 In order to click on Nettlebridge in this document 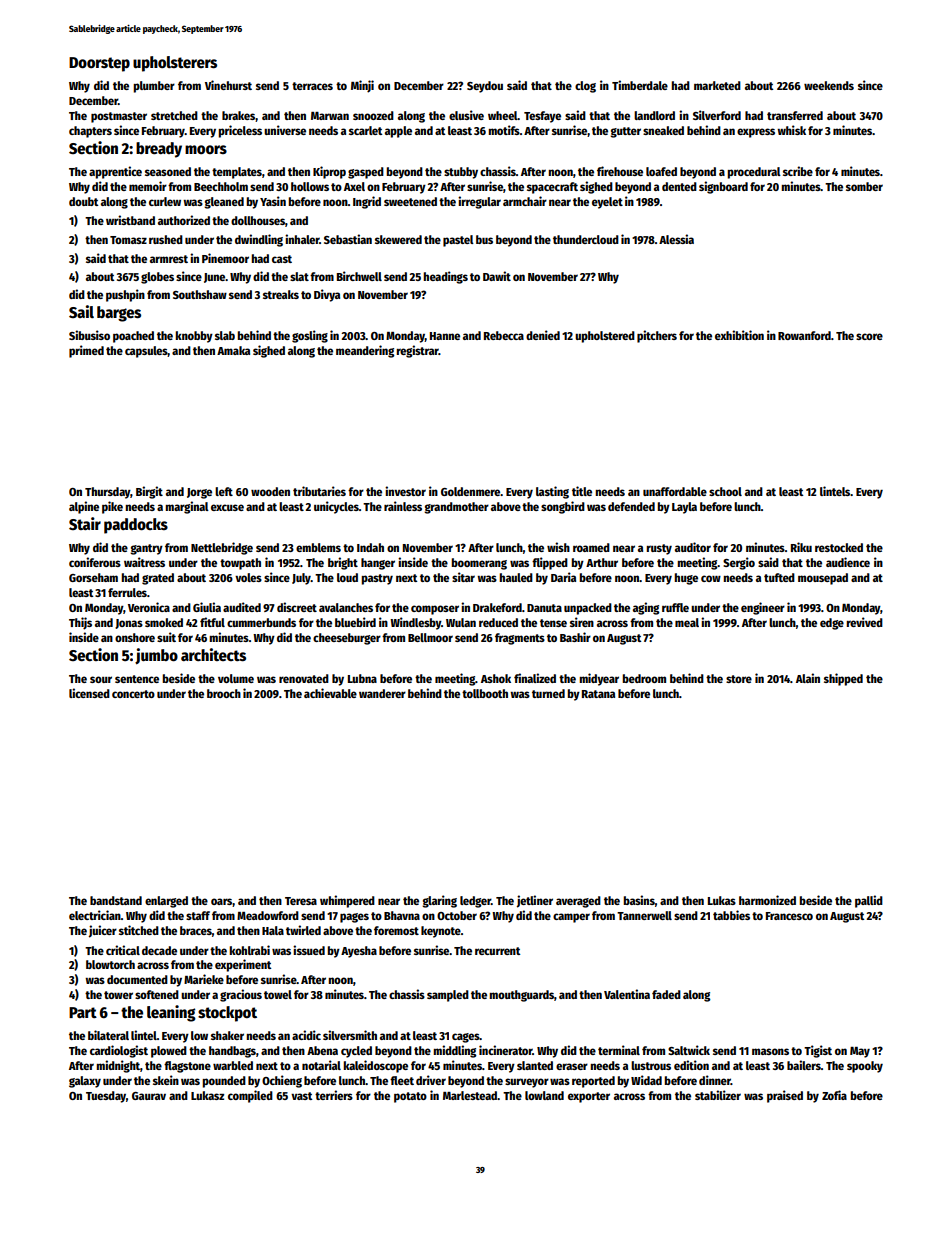, I will do `click(222, 548)`.
